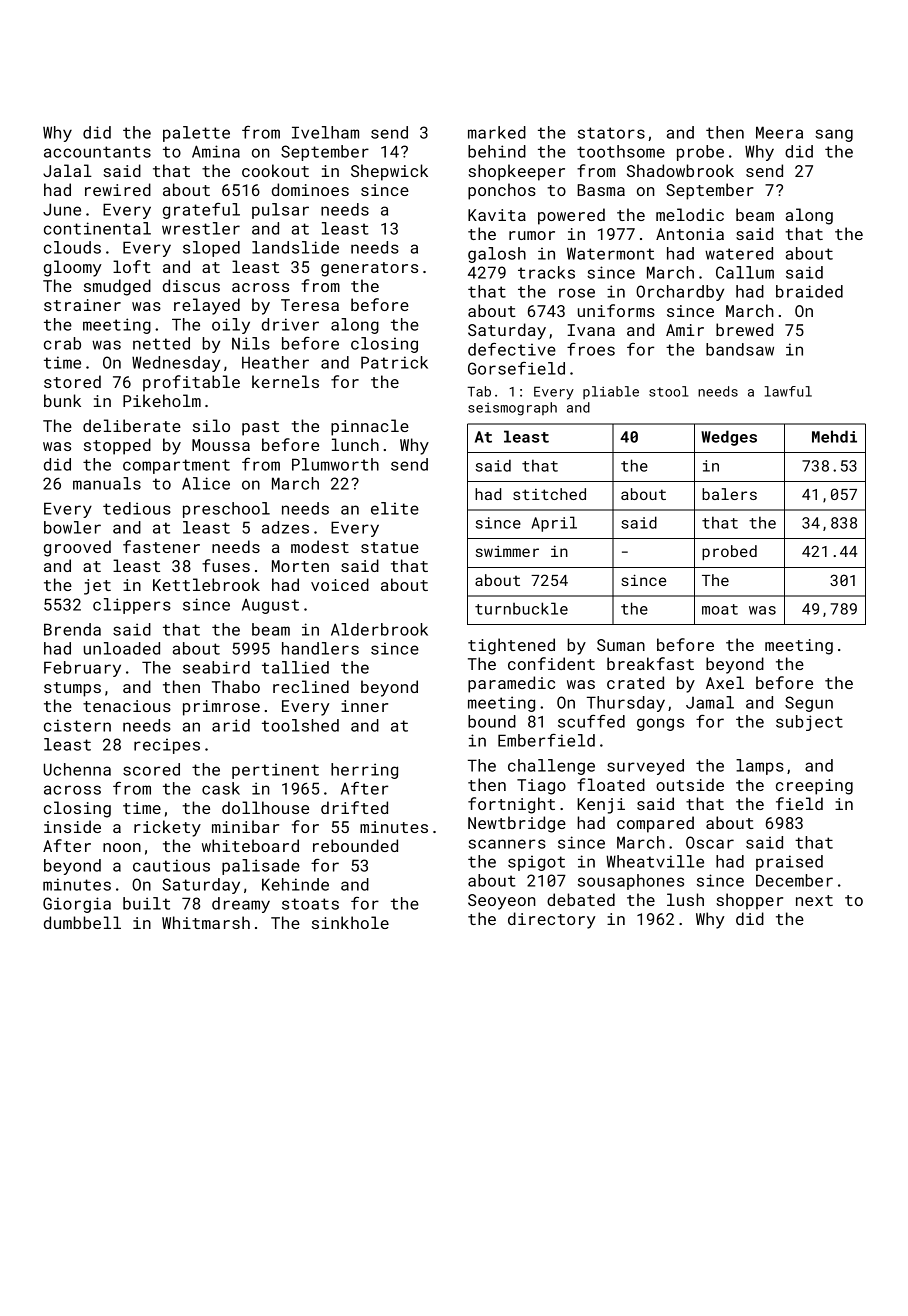  I want to click on rewired, so click(118, 189).
